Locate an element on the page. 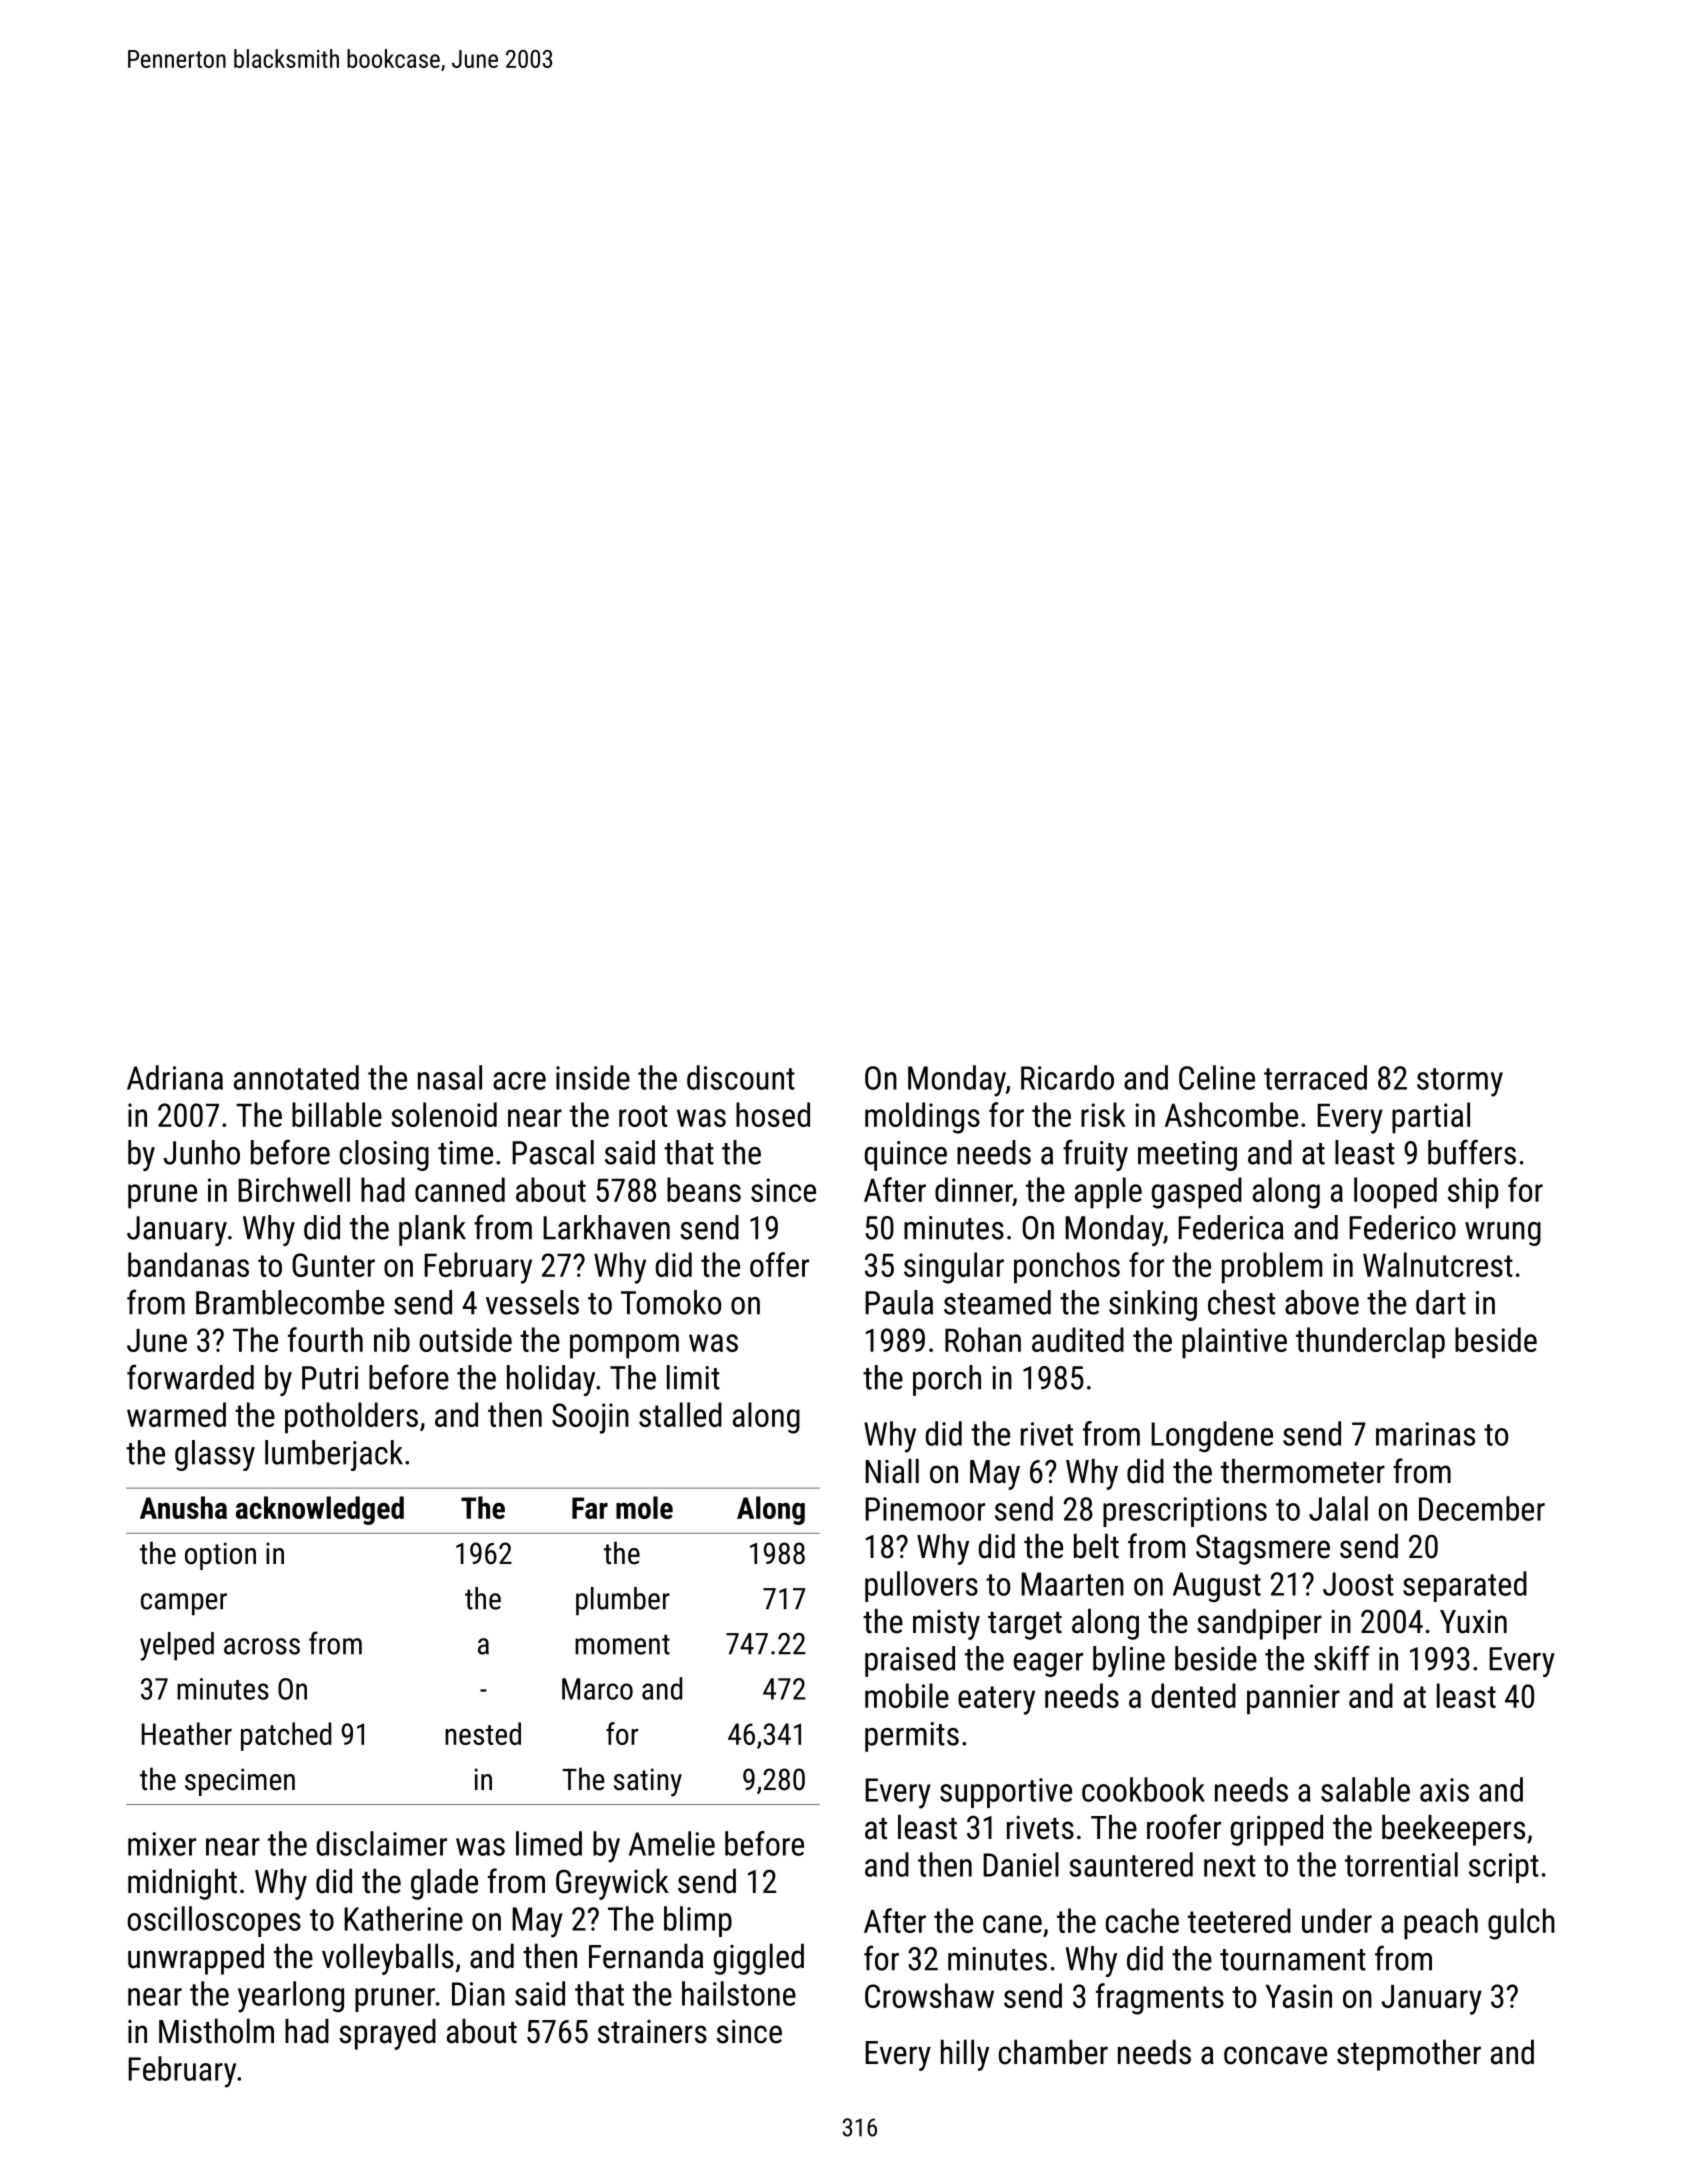  praised is located at coordinates (910, 1661).
